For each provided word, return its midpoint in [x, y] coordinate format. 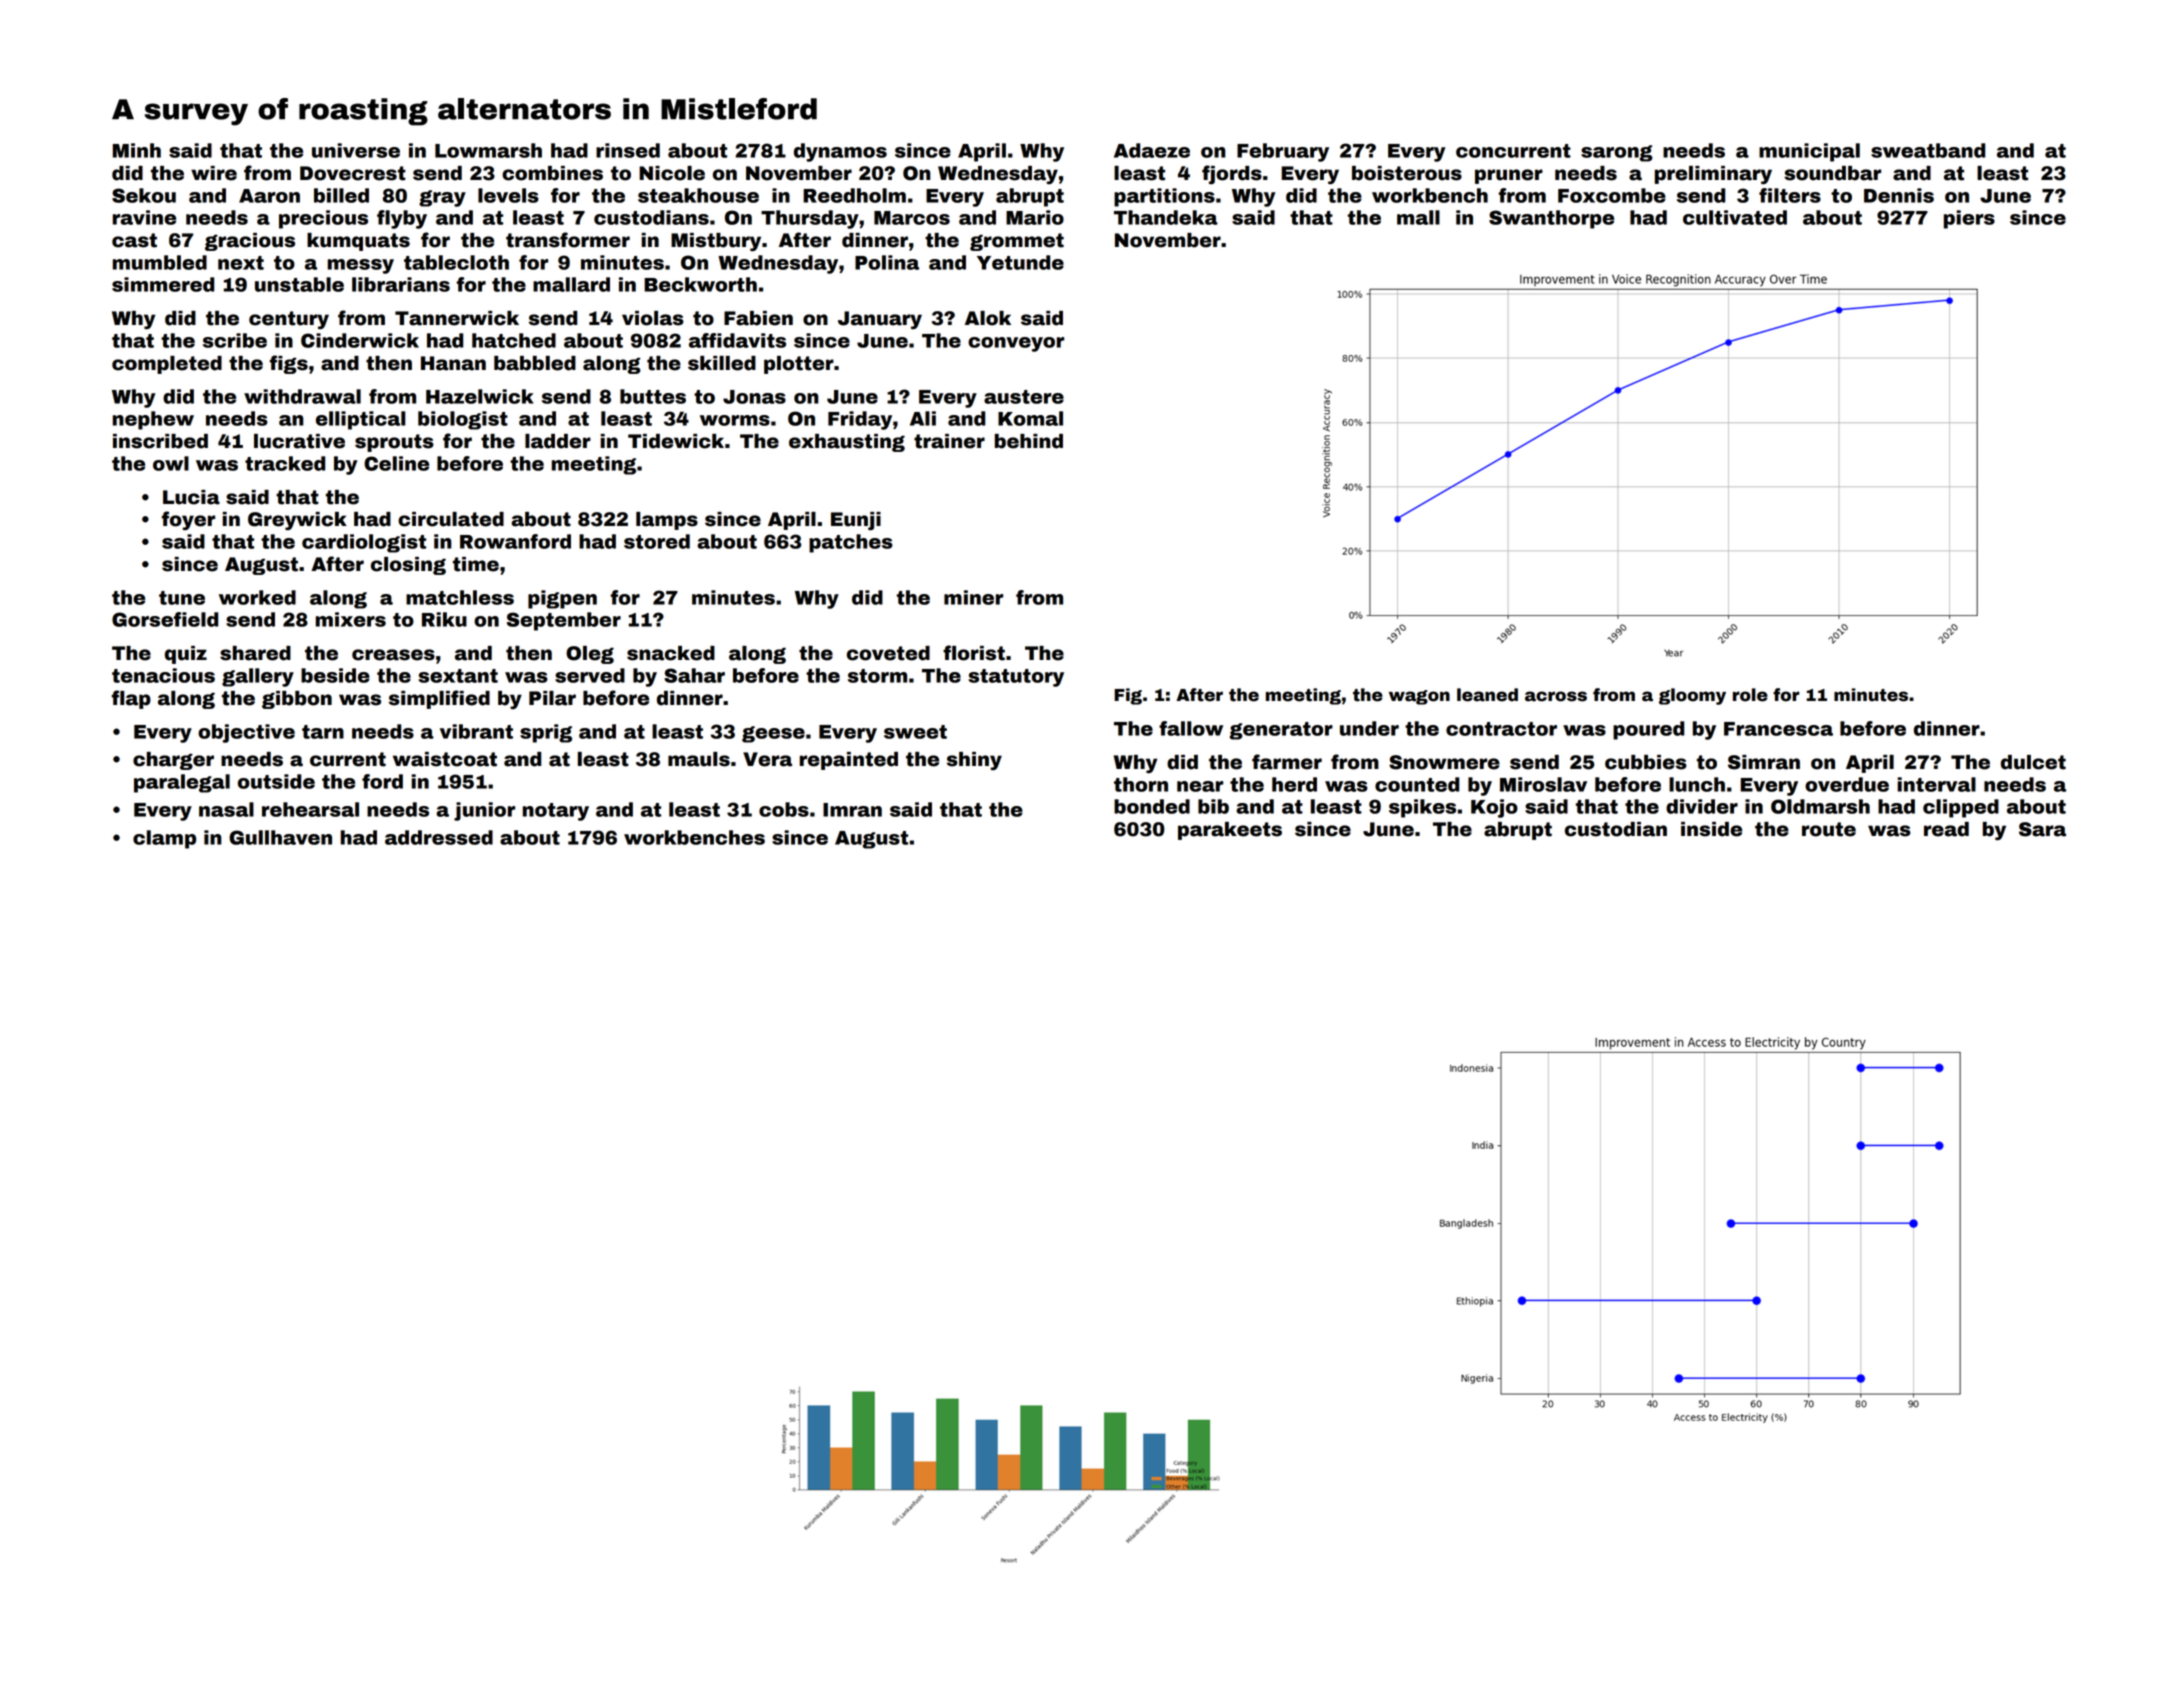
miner [973, 597]
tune [182, 598]
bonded [1152, 806]
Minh [137, 150]
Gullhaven [280, 837]
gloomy [1692, 696]
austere [1024, 397]
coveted [888, 653]
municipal [1809, 152]
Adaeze [1152, 150]
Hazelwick [479, 396]
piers [1969, 219]
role [1750, 695]
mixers [351, 619]
